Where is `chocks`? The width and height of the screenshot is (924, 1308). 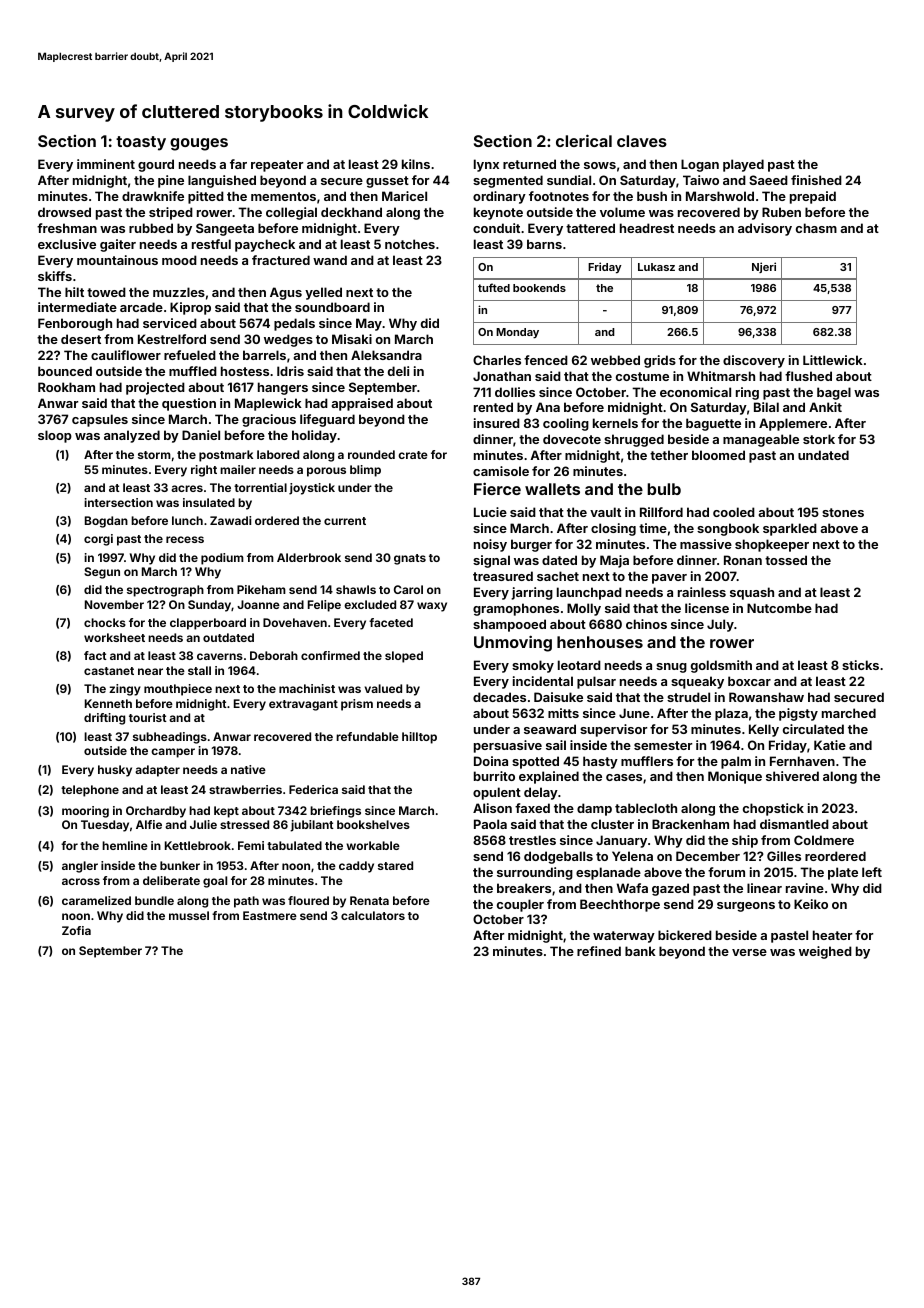 chocks is located at coordinates (105, 622).
